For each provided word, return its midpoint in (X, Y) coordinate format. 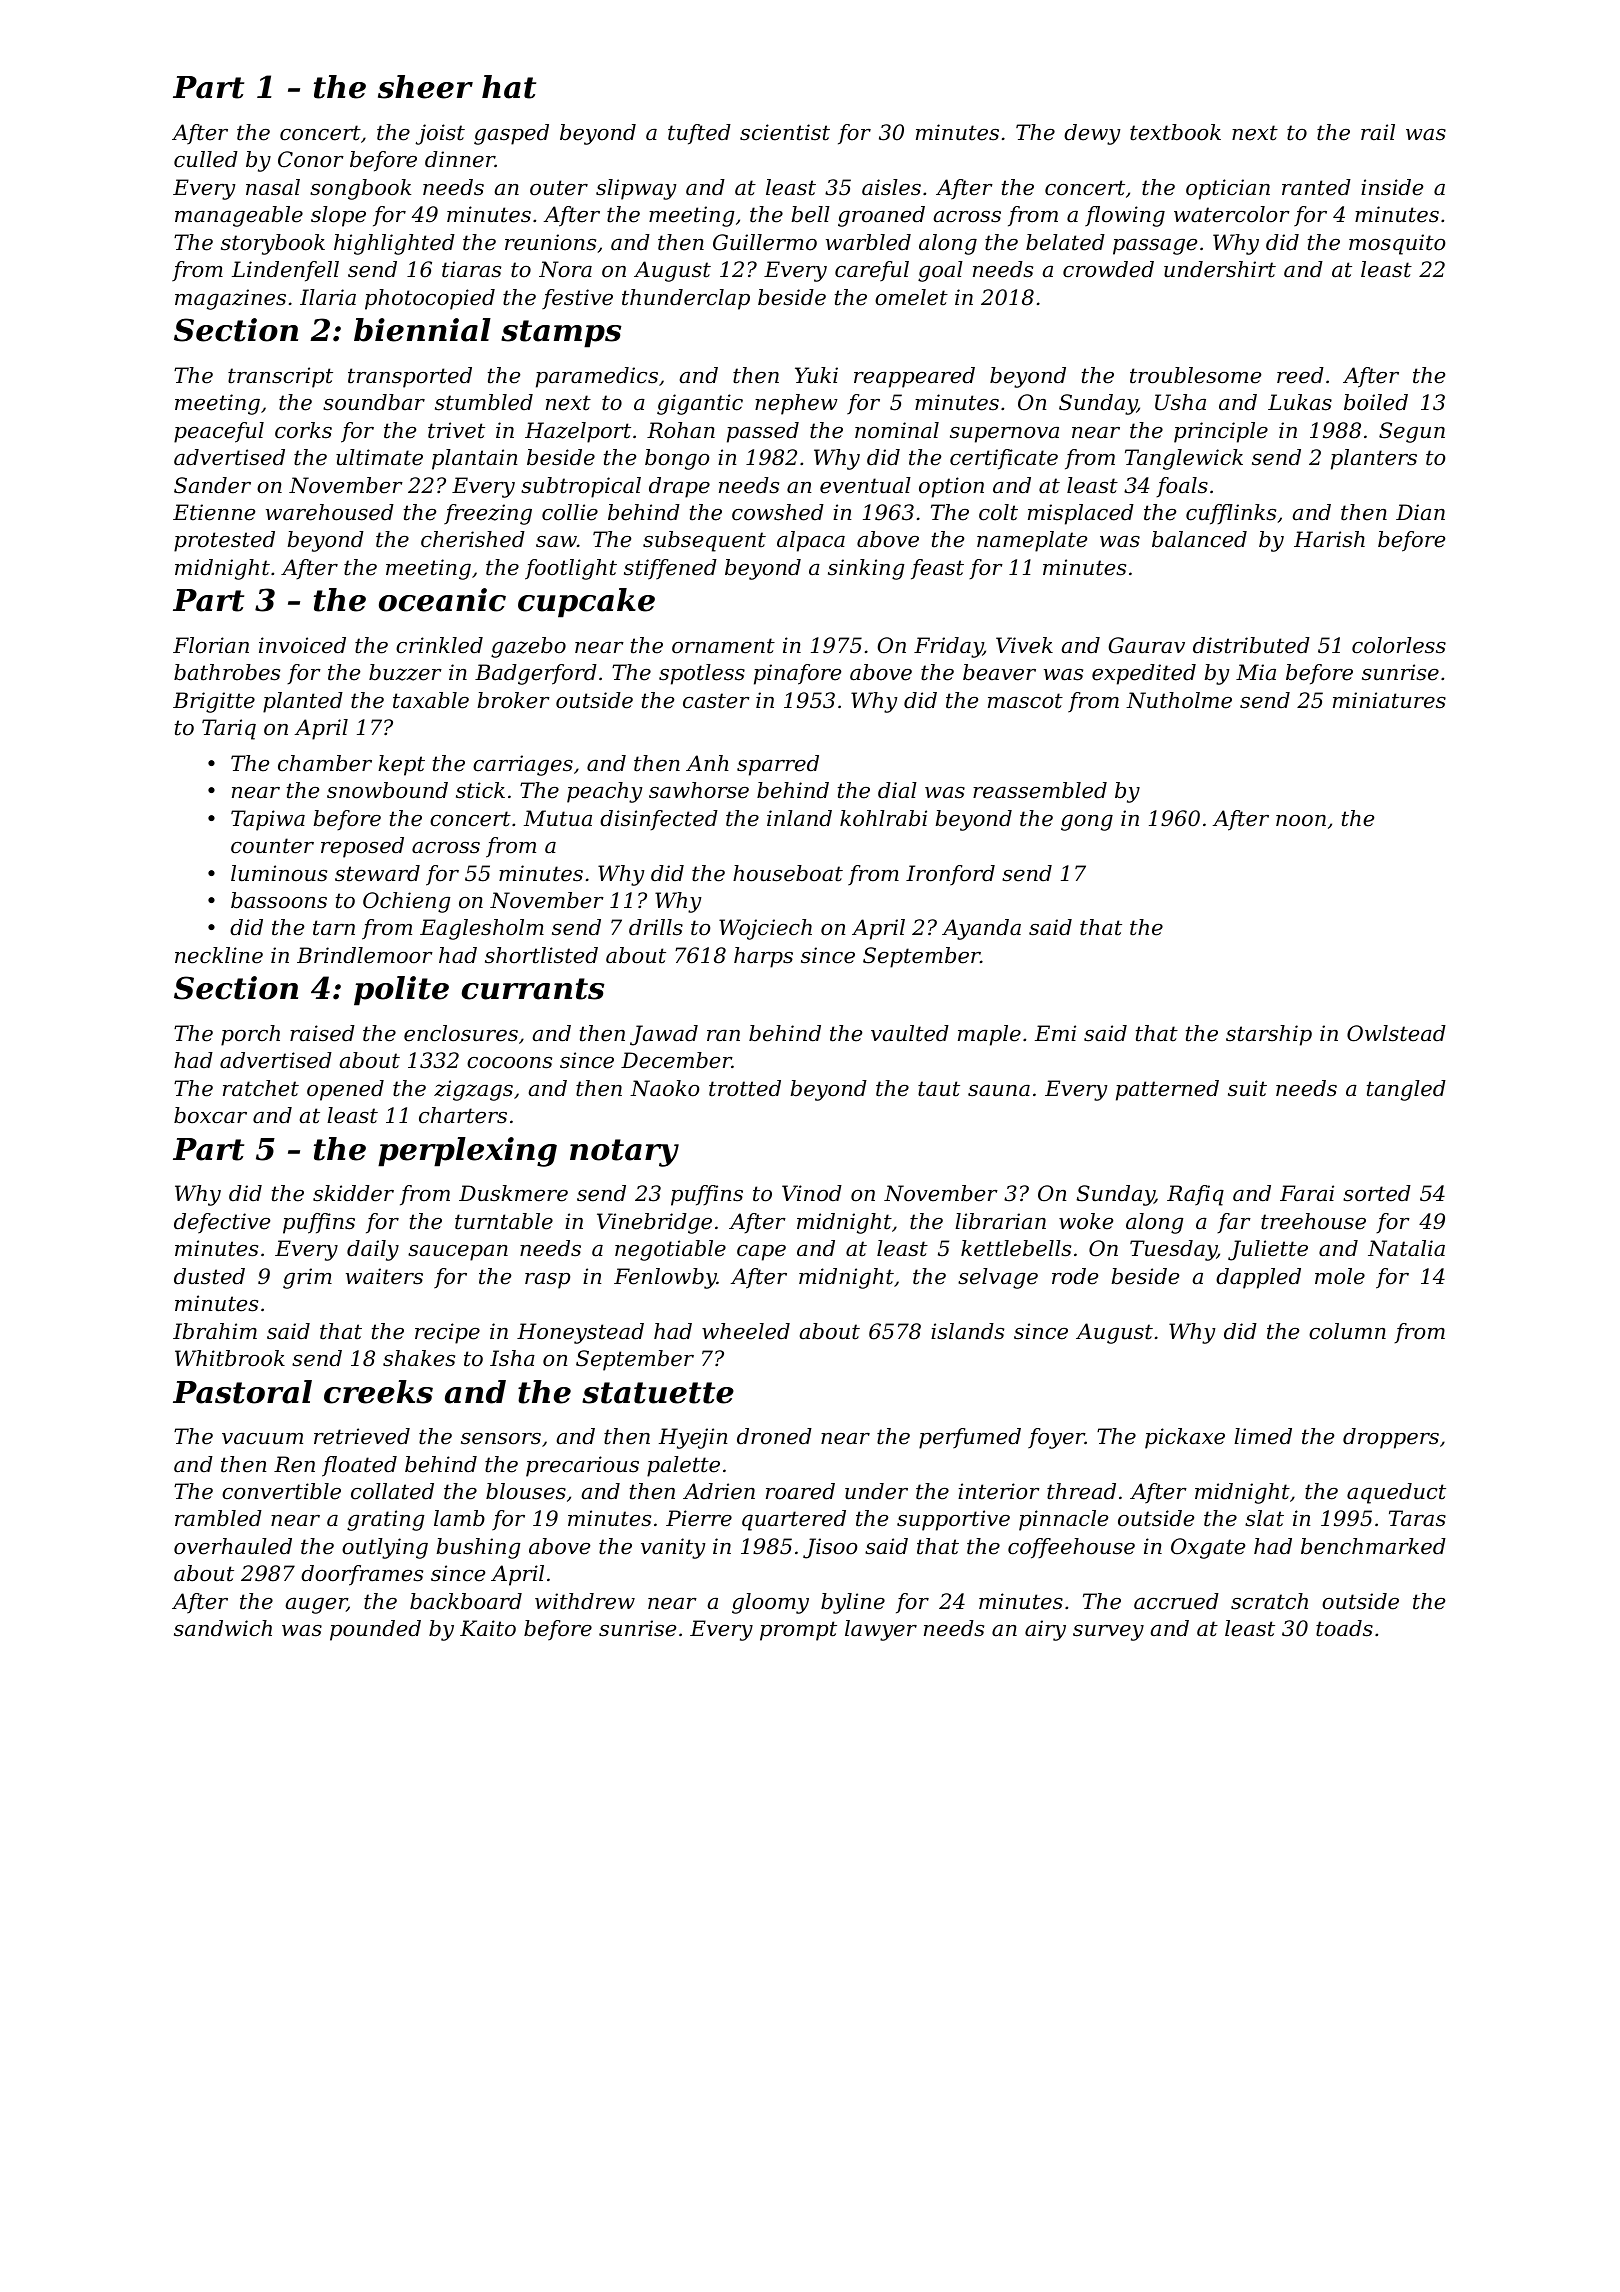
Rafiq (1195, 1195)
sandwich (223, 1628)
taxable (431, 700)
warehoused (330, 512)
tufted (699, 134)
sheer (425, 87)
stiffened (670, 569)
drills (656, 927)
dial (897, 790)
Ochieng (407, 902)
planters (1374, 459)
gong (1087, 823)
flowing (1125, 216)
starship (1269, 1035)
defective (222, 1223)
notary (624, 1153)
